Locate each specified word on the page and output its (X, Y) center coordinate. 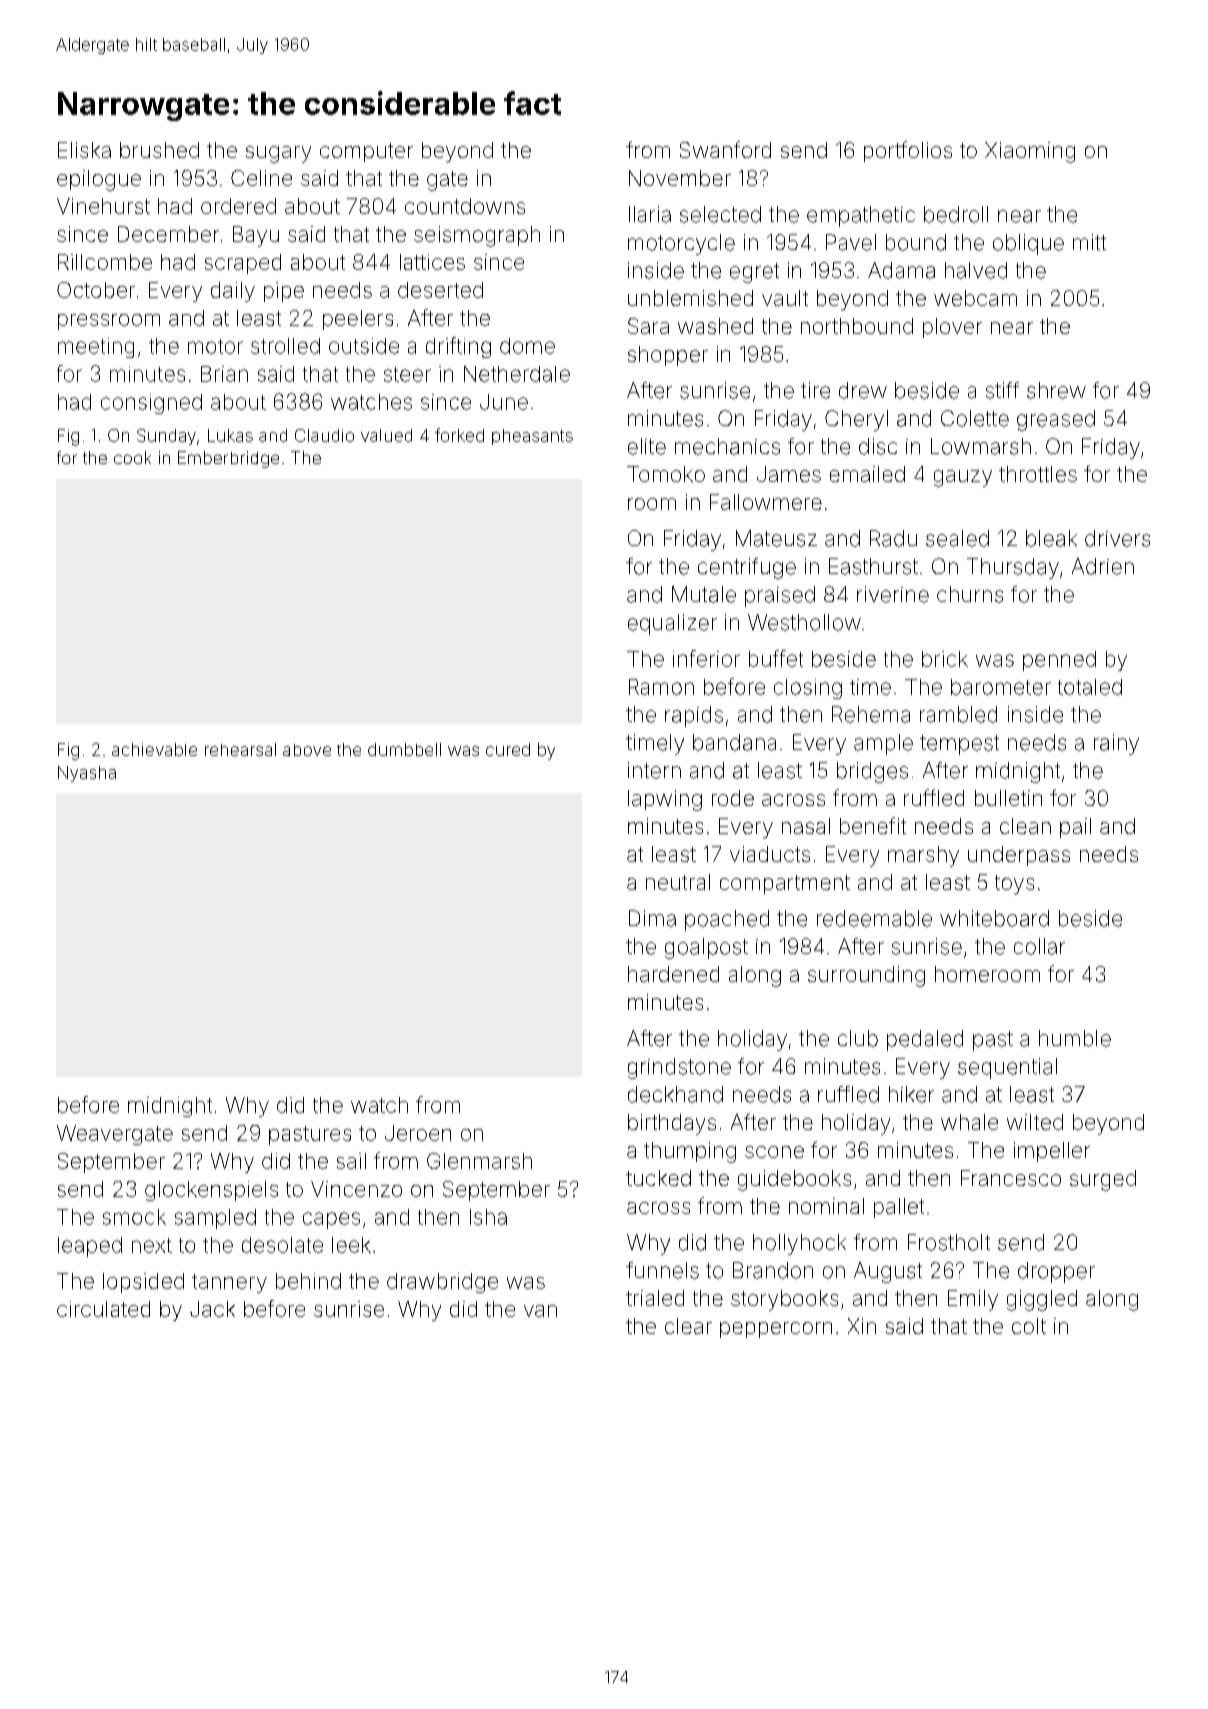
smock (134, 1217)
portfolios (908, 151)
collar (1039, 946)
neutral (678, 882)
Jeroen (418, 1133)
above (307, 750)
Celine (261, 178)
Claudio (324, 435)
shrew (1056, 390)
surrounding (866, 976)
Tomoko (666, 474)
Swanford (725, 149)
